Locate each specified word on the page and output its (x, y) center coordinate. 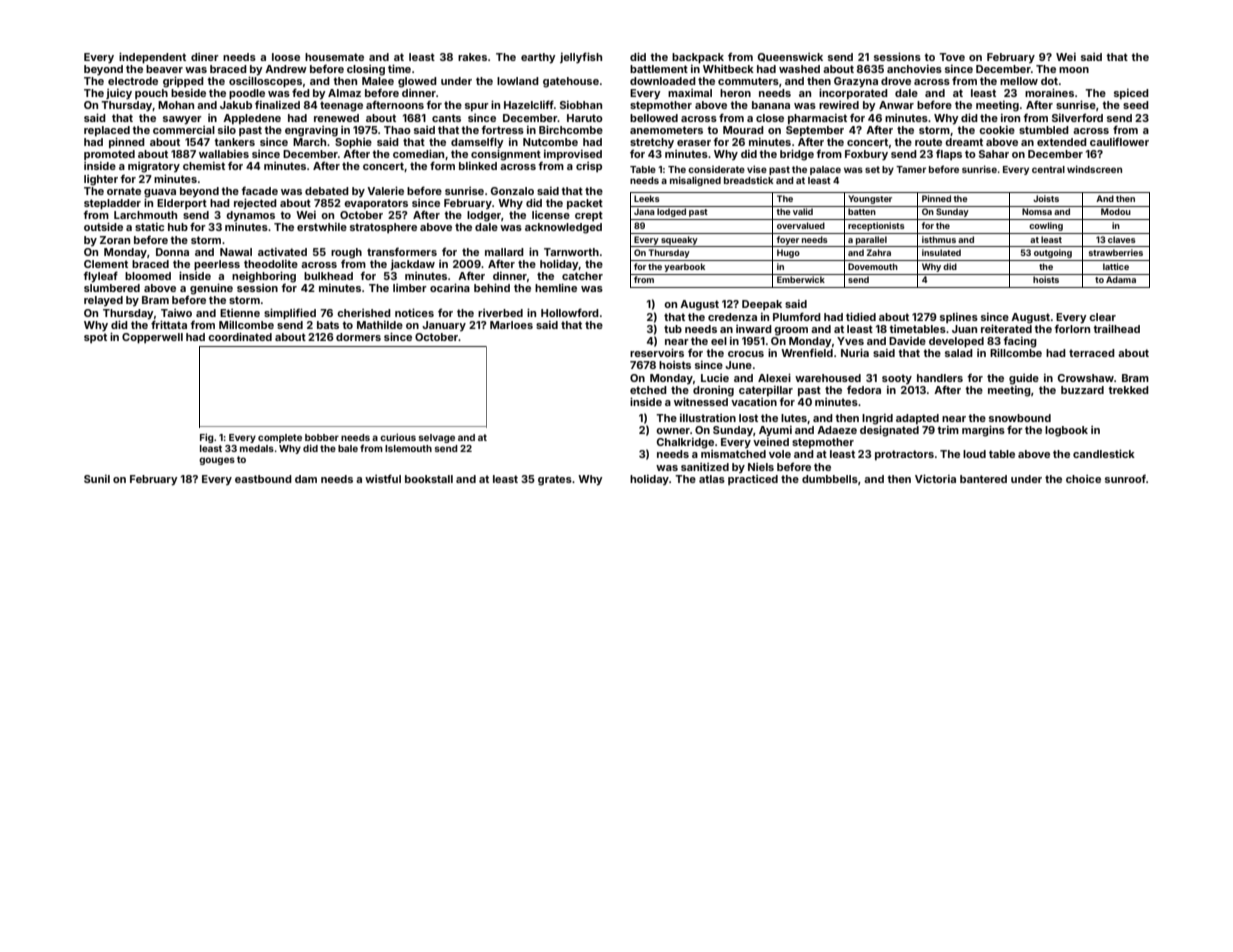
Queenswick (790, 57)
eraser (694, 143)
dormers (358, 337)
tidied (861, 316)
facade (259, 190)
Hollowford (570, 312)
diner (205, 57)
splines (959, 318)
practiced (753, 480)
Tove (952, 57)
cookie (997, 130)
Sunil (97, 479)
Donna (172, 252)
